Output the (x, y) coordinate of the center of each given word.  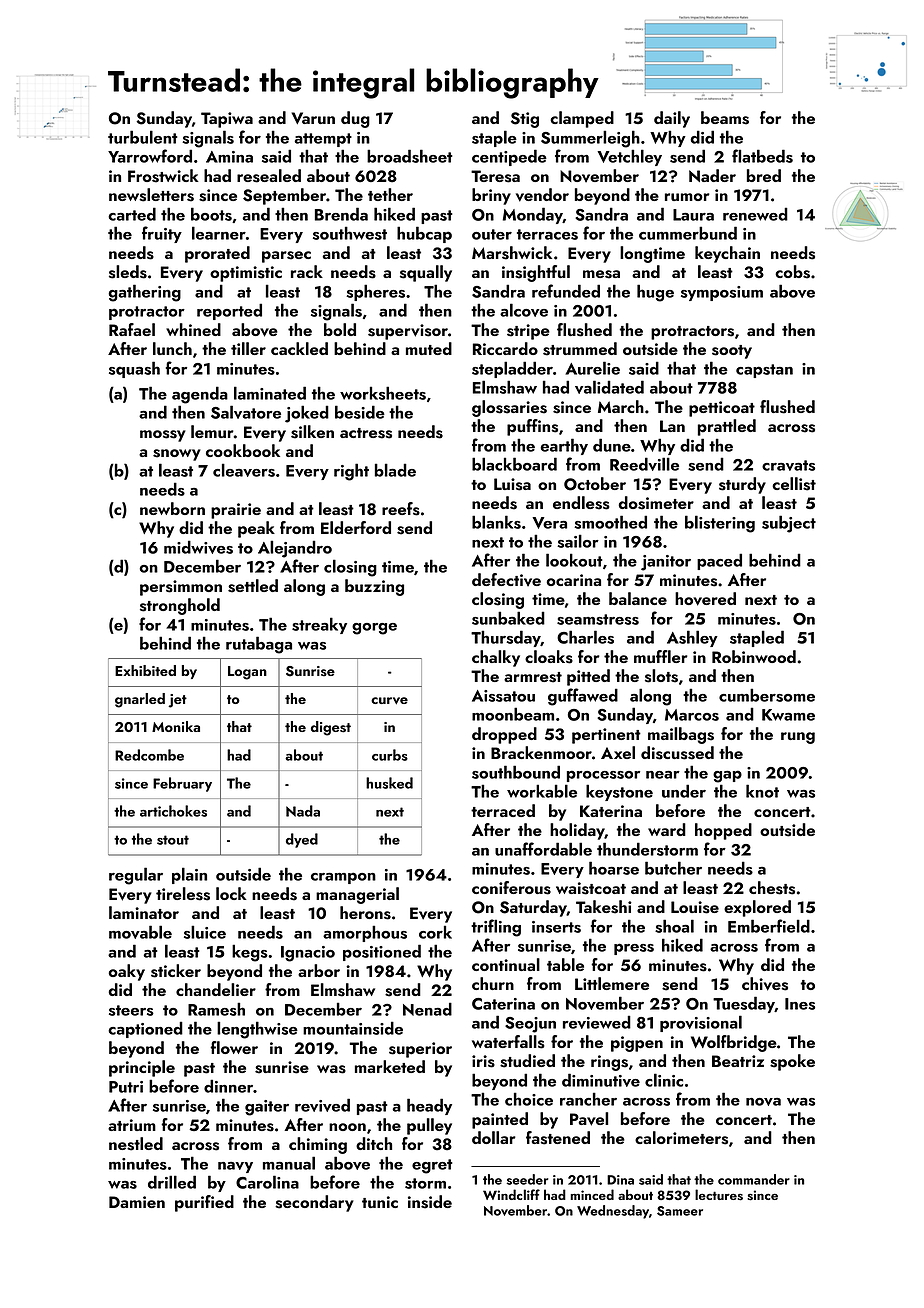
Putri (126, 1087)
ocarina (573, 580)
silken (312, 432)
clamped (582, 119)
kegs (250, 953)
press (634, 949)
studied (527, 1061)
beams (725, 118)
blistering (720, 524)
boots (211, 214)
